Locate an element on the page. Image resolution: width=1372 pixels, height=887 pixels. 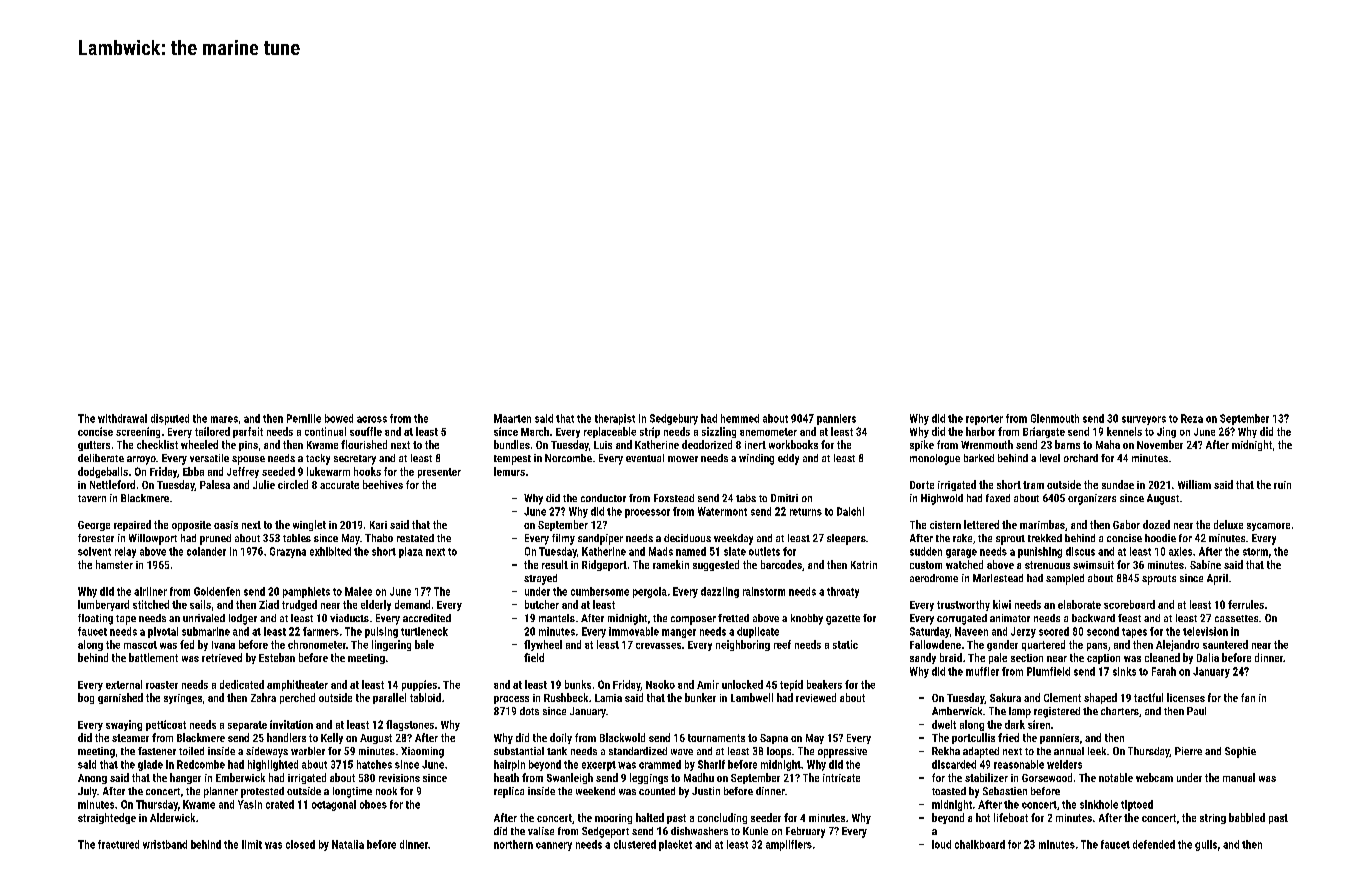
Dorte is located at coordinates (922, 485).
